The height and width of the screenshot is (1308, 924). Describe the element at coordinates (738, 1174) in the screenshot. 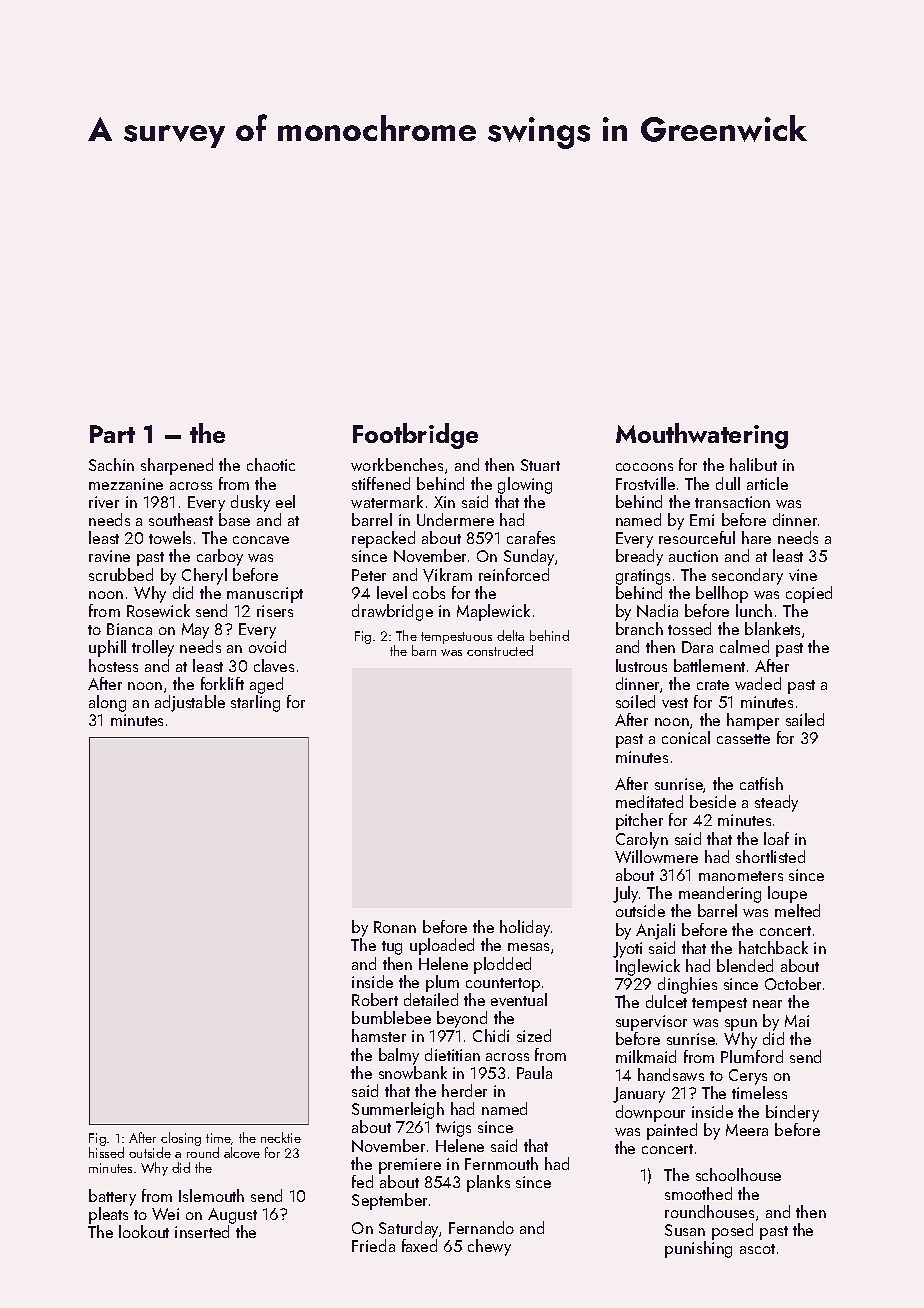

I see `schoolhouse` at that location.
